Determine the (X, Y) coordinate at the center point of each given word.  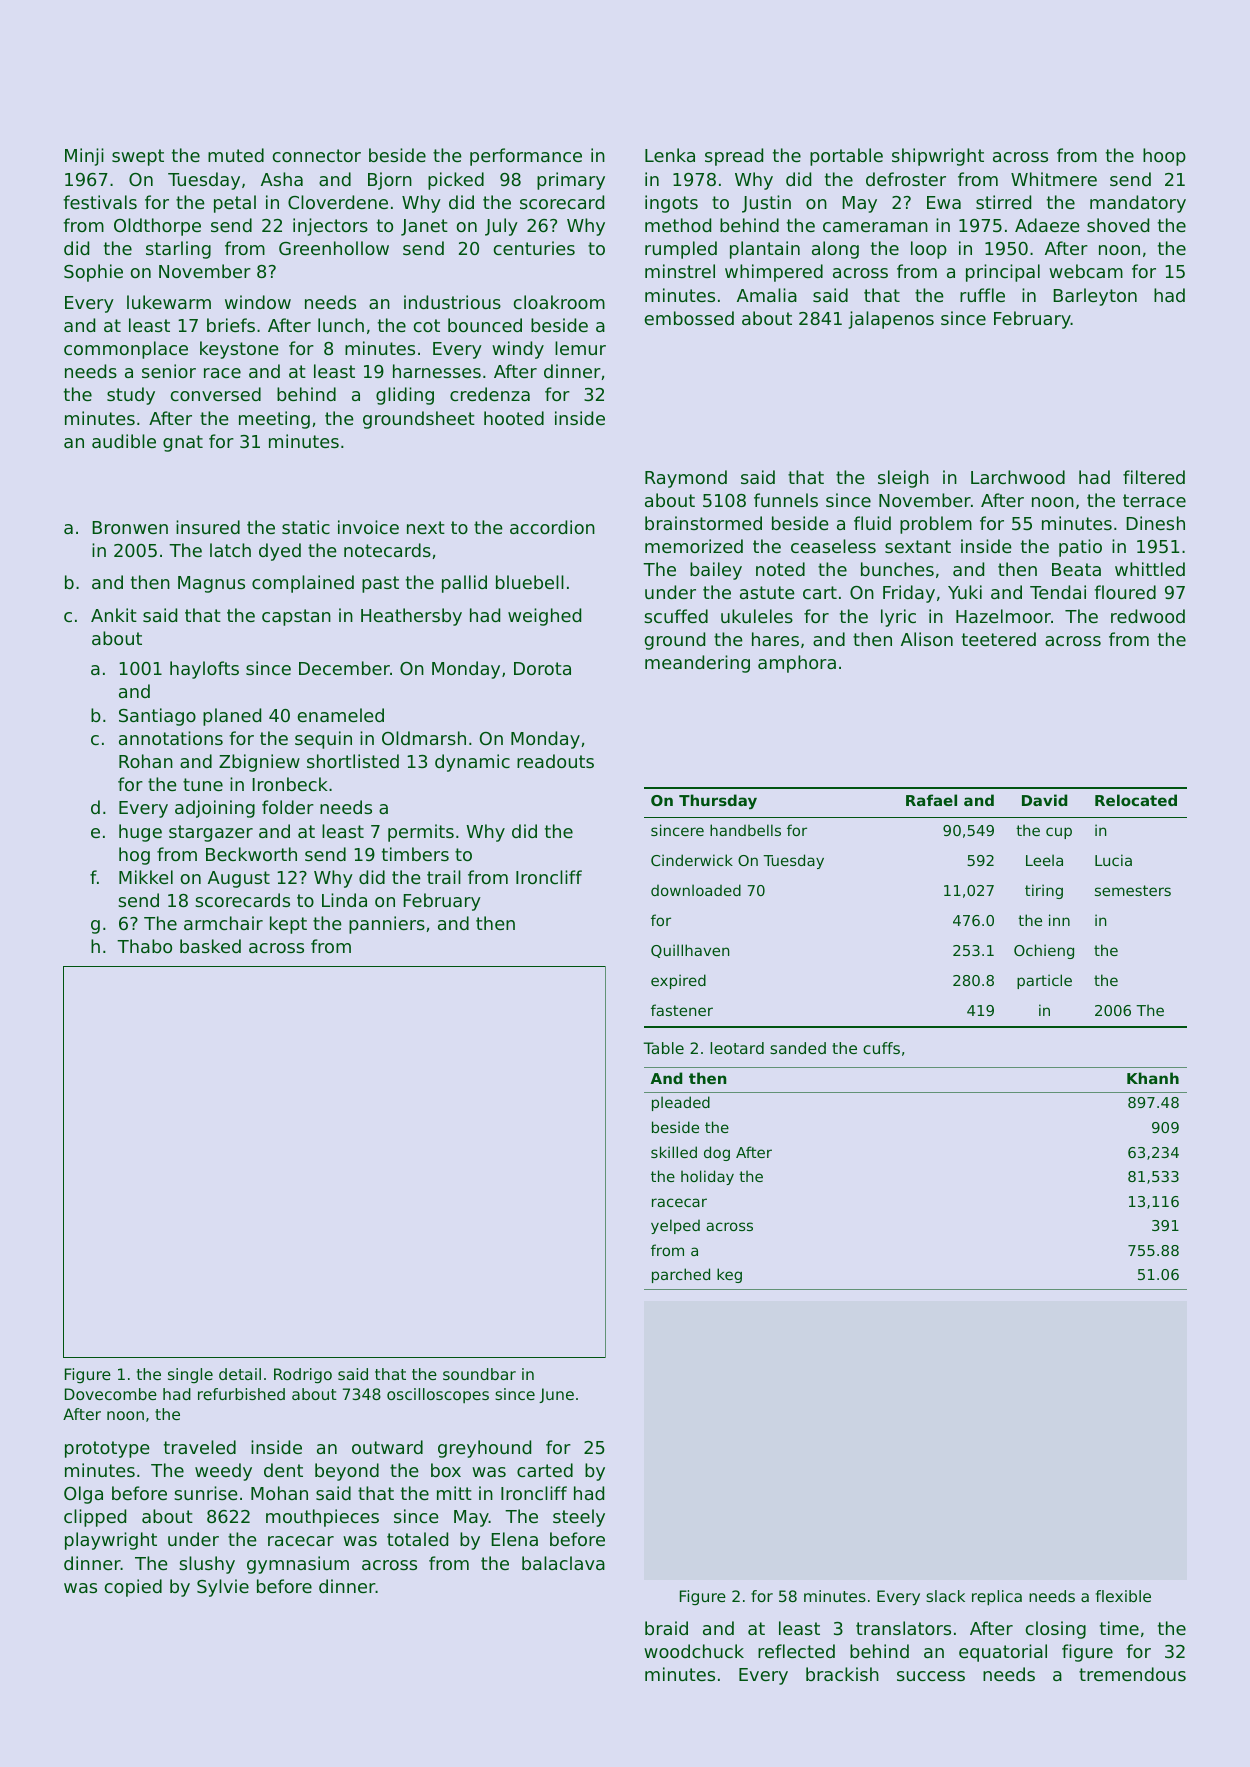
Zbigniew (259, 763)
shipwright (938, 157)
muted (236, 155)
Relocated (1136, 800)
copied (133, 1588)
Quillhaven (690, 951)
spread (734, 157)
